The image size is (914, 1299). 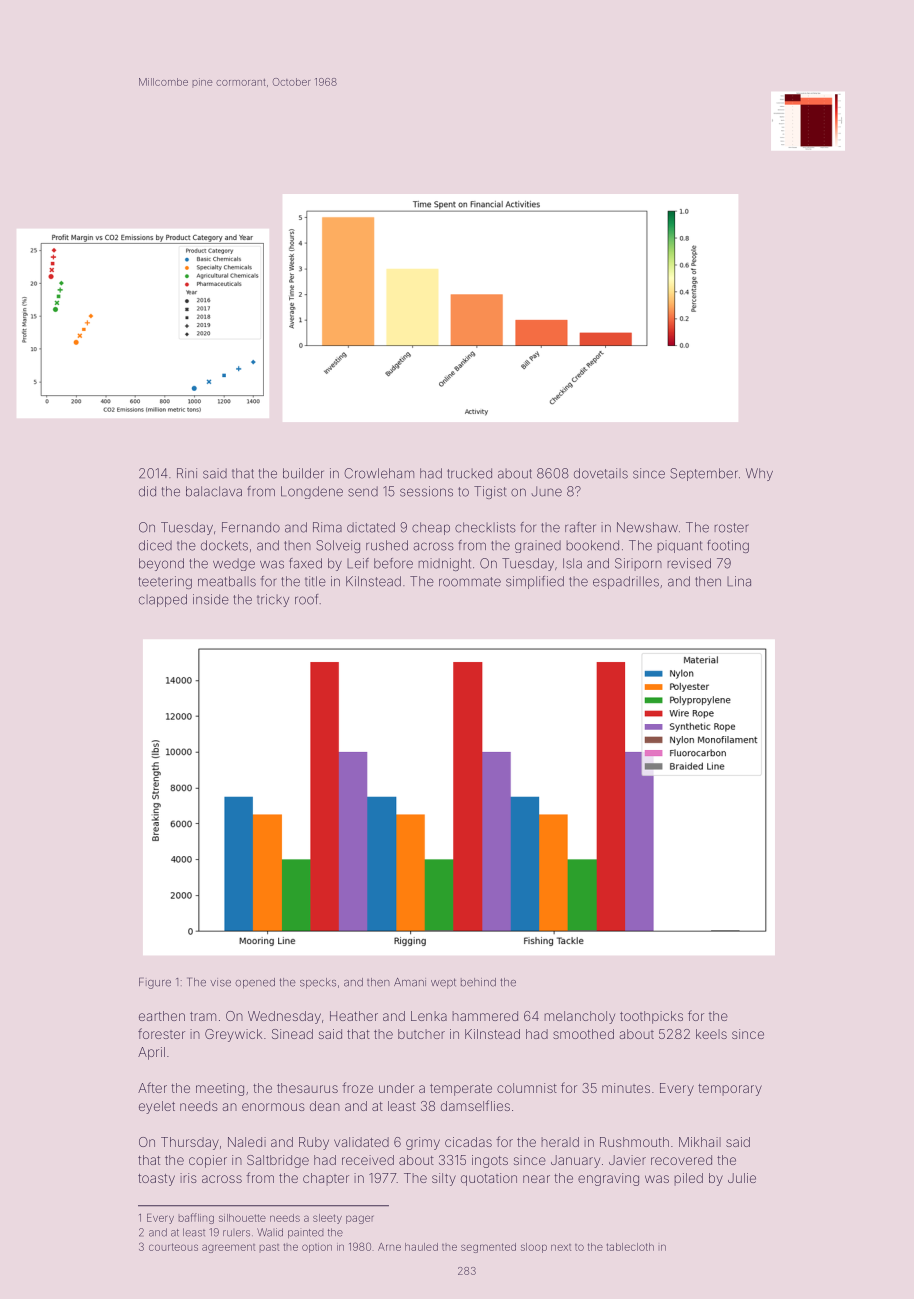 What do you see at coordinates (759, 474) in the document?
I see `Why` at bounding box center [759, 474].
